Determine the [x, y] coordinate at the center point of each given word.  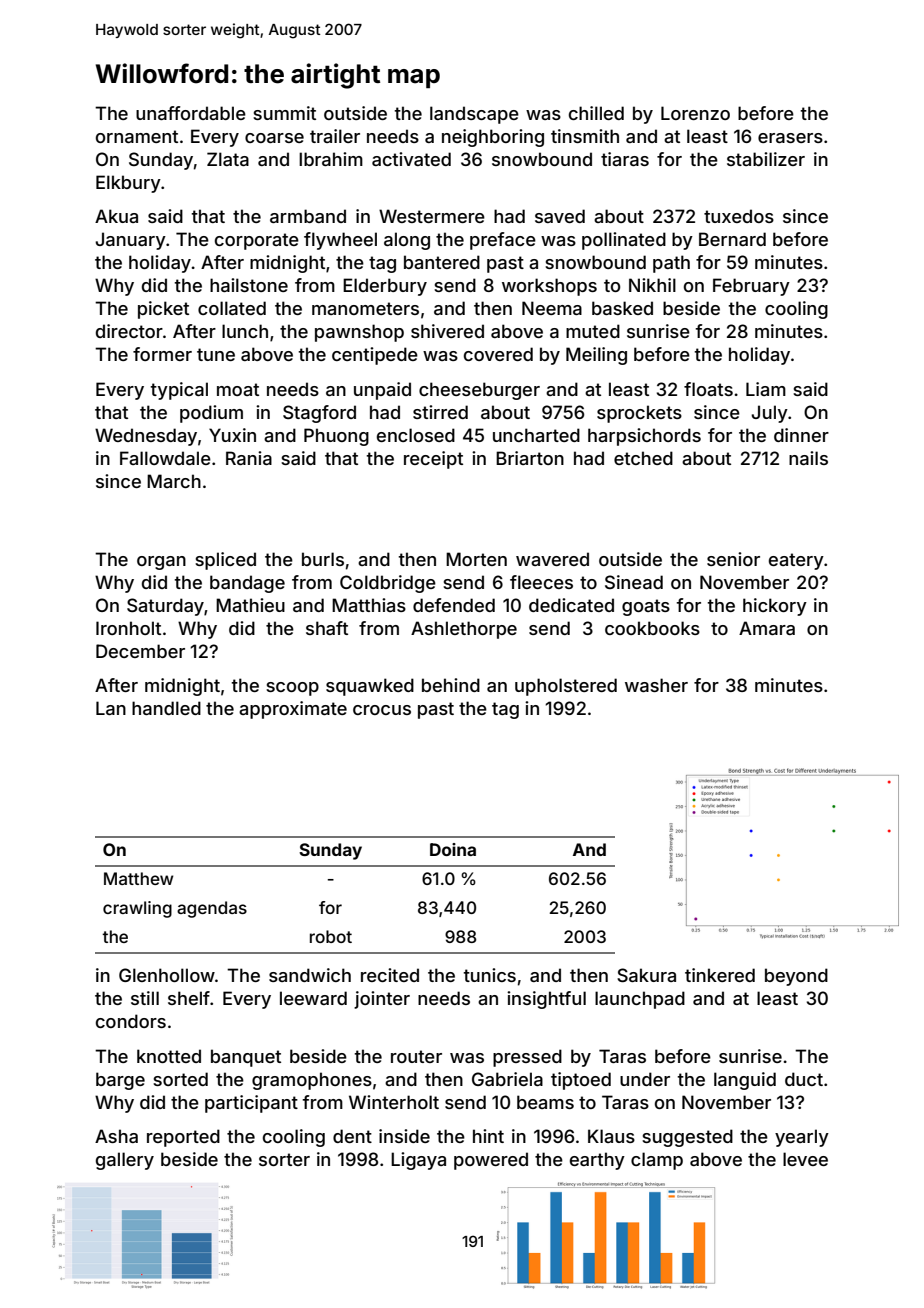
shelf [189, 998]
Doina [453, 849]
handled [166, 708]
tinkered [720, 975]
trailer [335, 136]
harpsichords [644, 437]
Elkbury [128, 184]
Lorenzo [695, 113]
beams [545, 1102]
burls [323, 559]
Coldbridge [388, 584]
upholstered [566, 687]
